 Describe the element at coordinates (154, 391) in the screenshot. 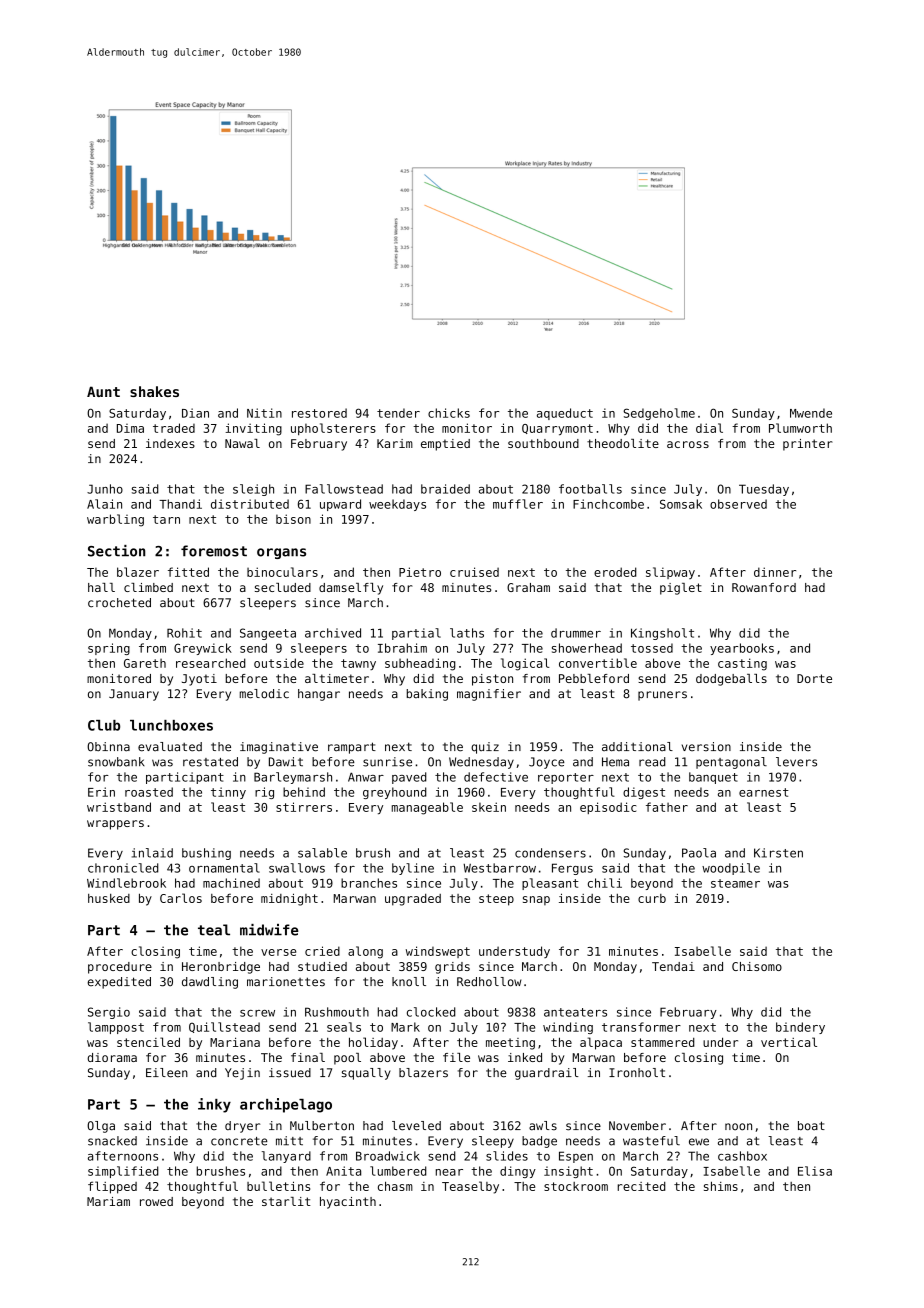

I see `shakes` at that location.
